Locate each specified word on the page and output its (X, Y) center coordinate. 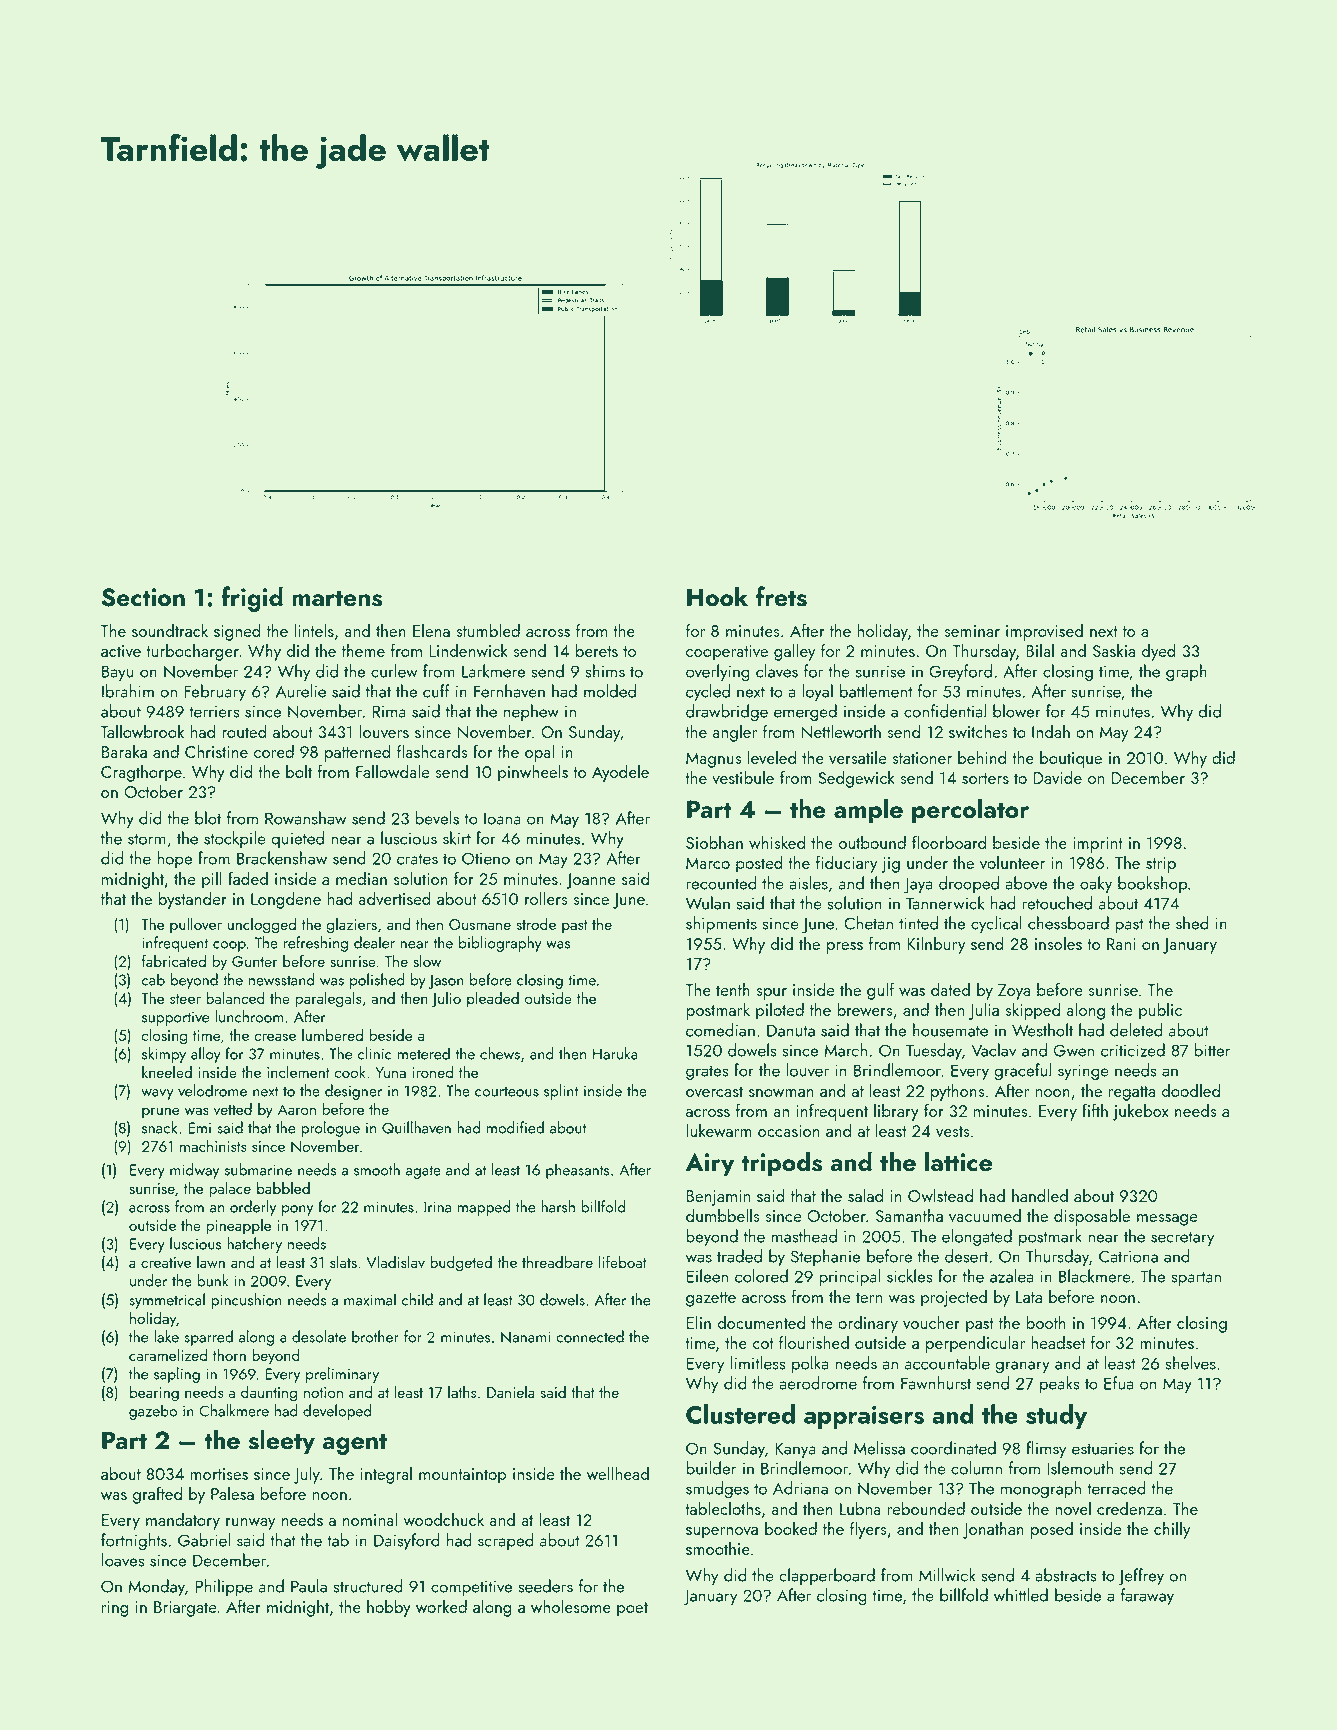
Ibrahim (128, 691)
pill (212, 880)
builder (711, 1468)
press (845, 948)
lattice (958, 1161)
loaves (123, 1560)
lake (166, 1336)
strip (1161, 865)
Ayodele (620, 773)
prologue (330, 1129)
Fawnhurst (936, 1383)
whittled (1021, 1595)
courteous (507, 1092)
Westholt (1042, 1030)
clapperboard (827, 1576)
